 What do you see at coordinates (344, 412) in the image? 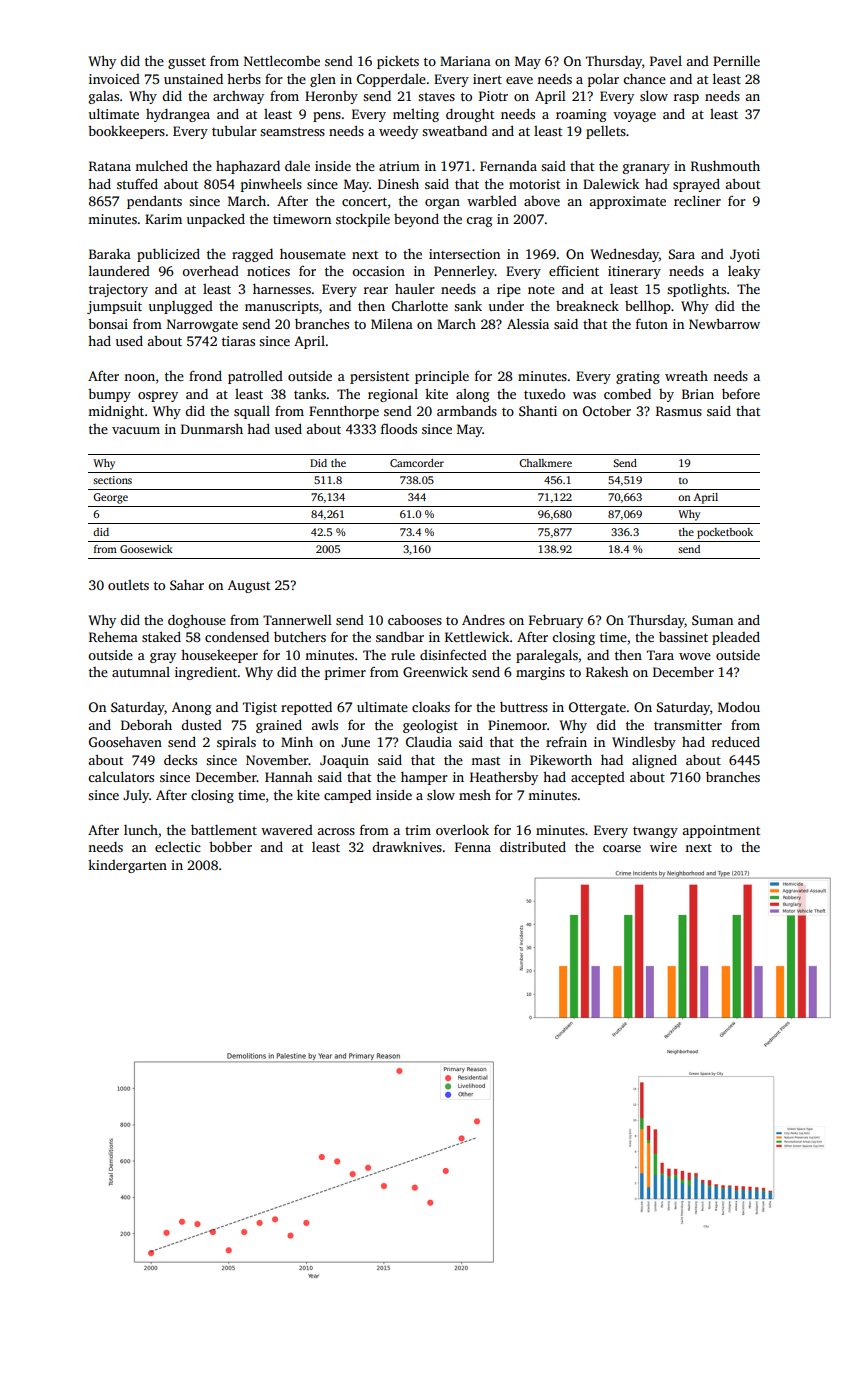
I see `Fennthorpe` at bounding box center [344, 412].
